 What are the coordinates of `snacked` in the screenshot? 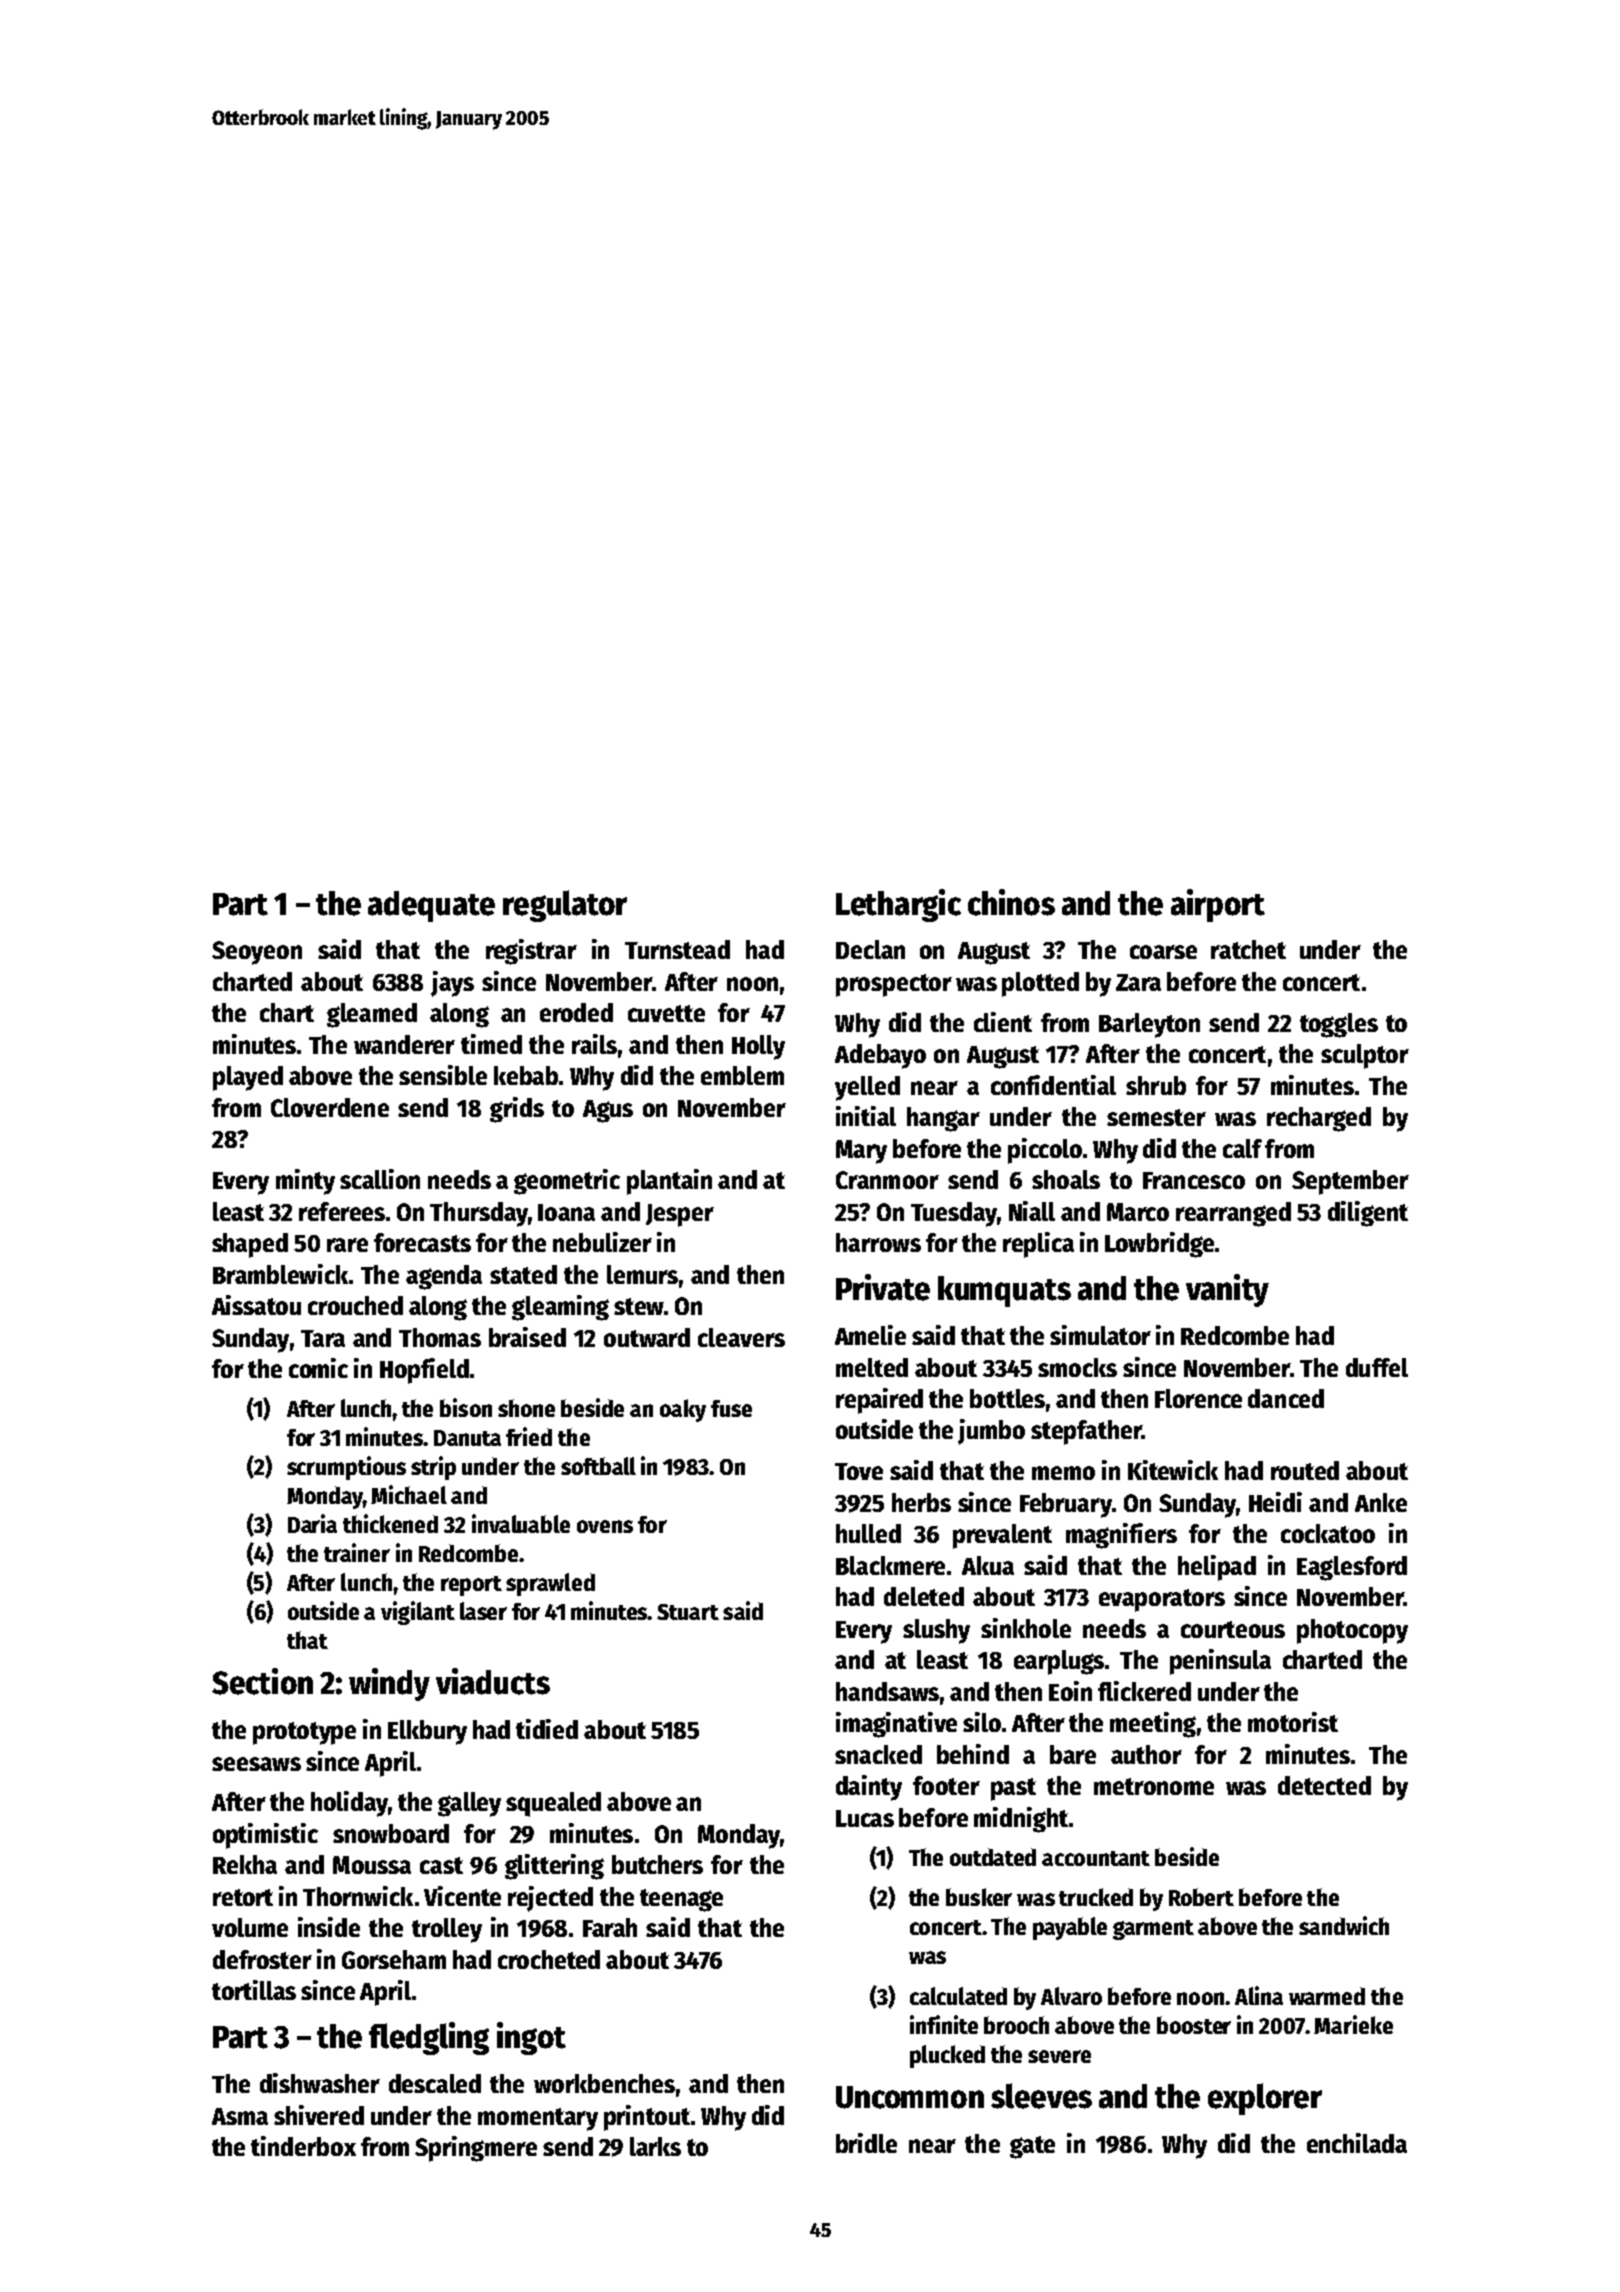 It's located at (878, 1754).
